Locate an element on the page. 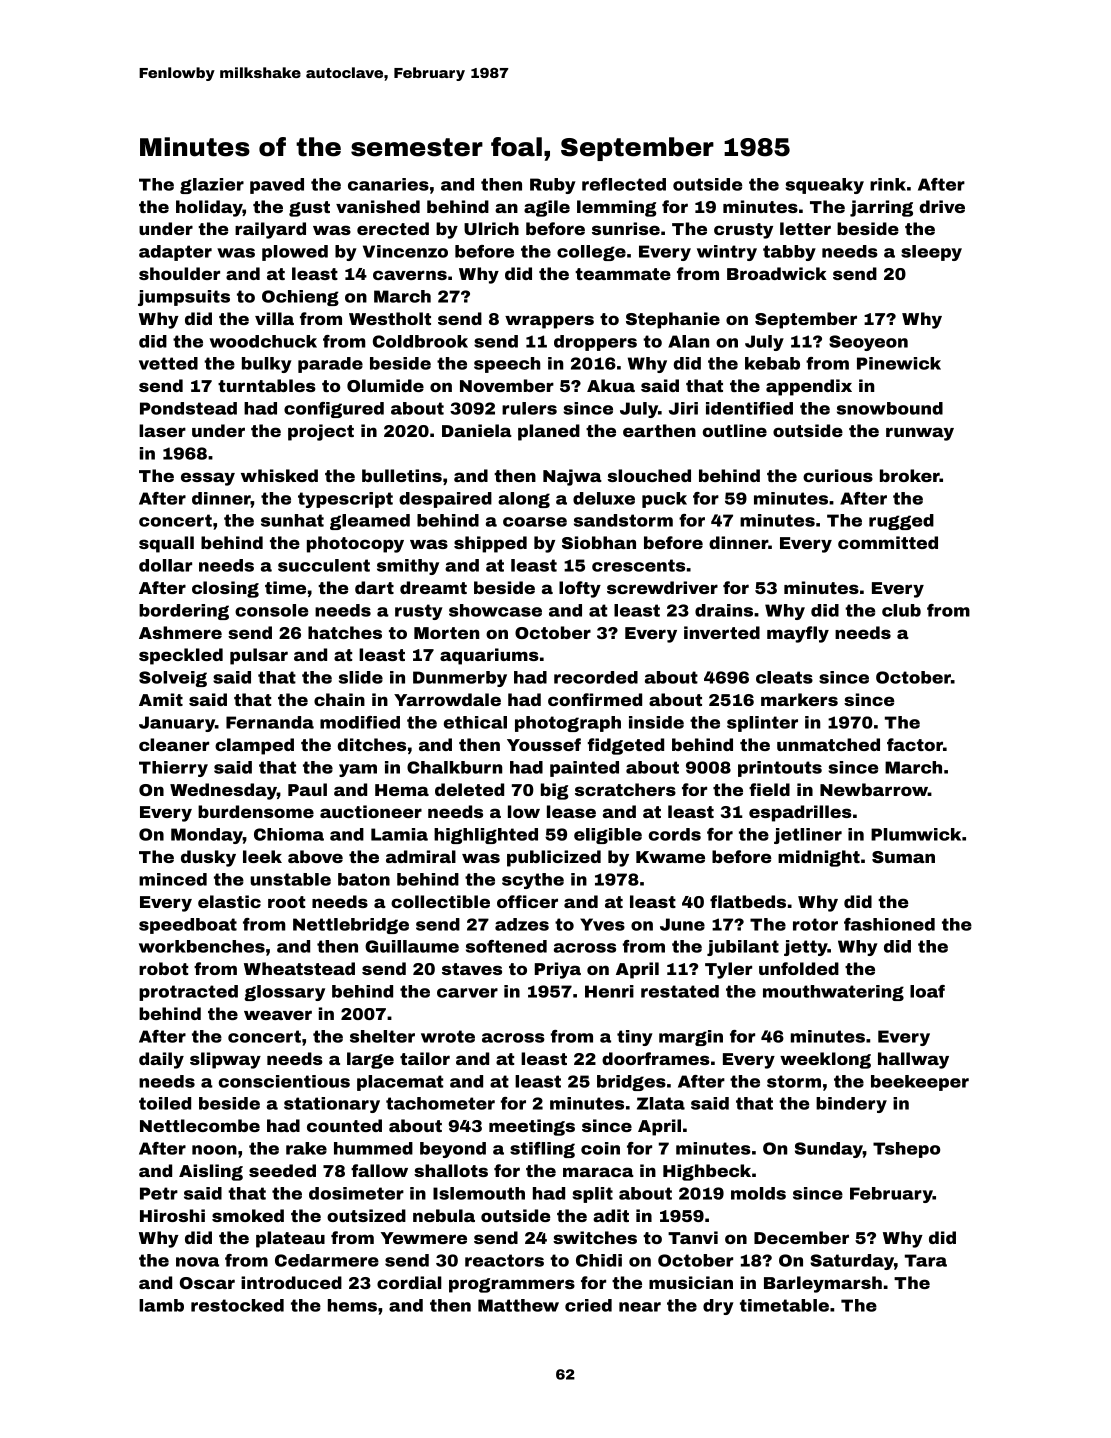 The height and width of the page is (1438, 1111). tachometer is located at coordinates (440, 1103).
